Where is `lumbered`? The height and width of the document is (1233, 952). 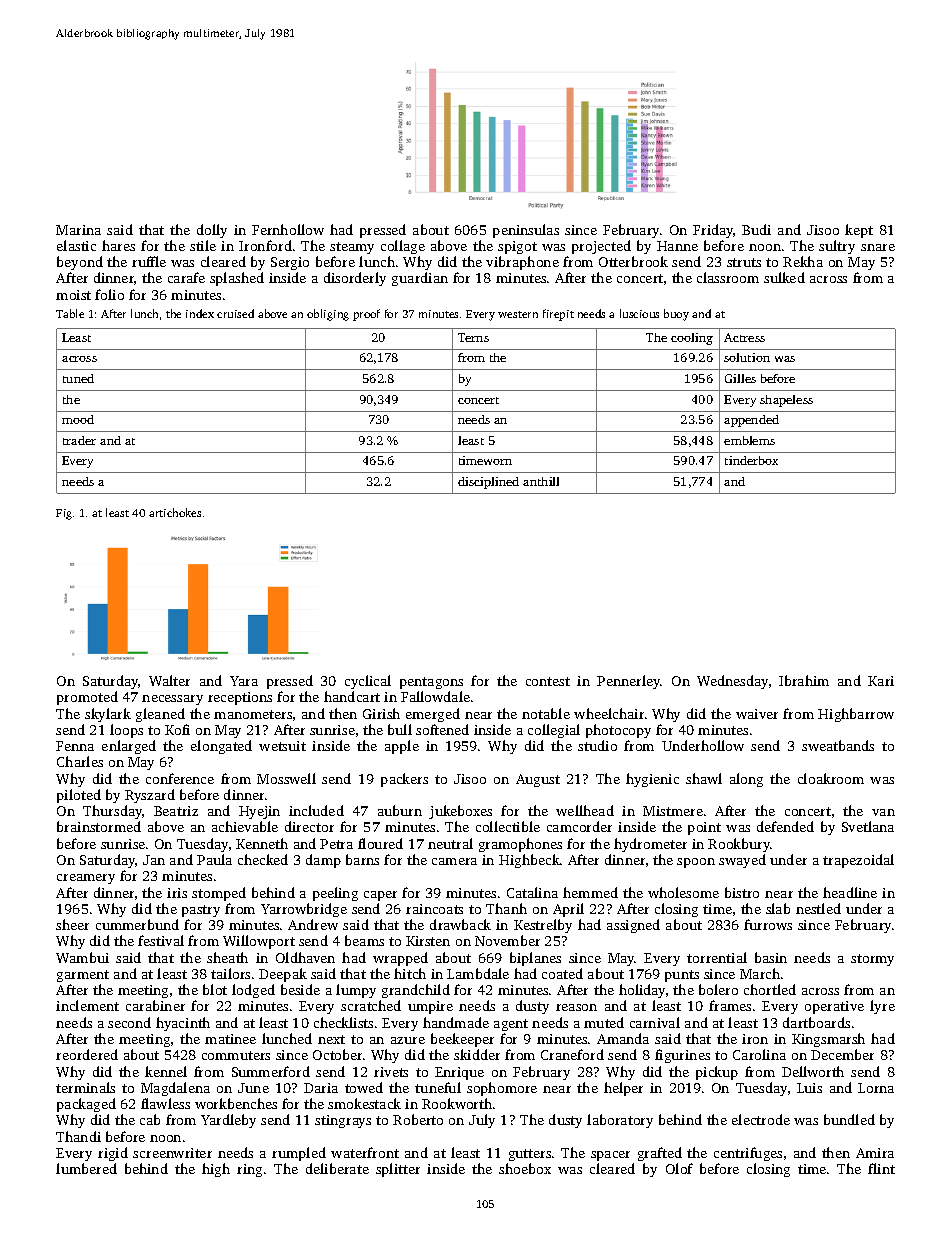 lumbered is located at coordinates (86, 1168).
